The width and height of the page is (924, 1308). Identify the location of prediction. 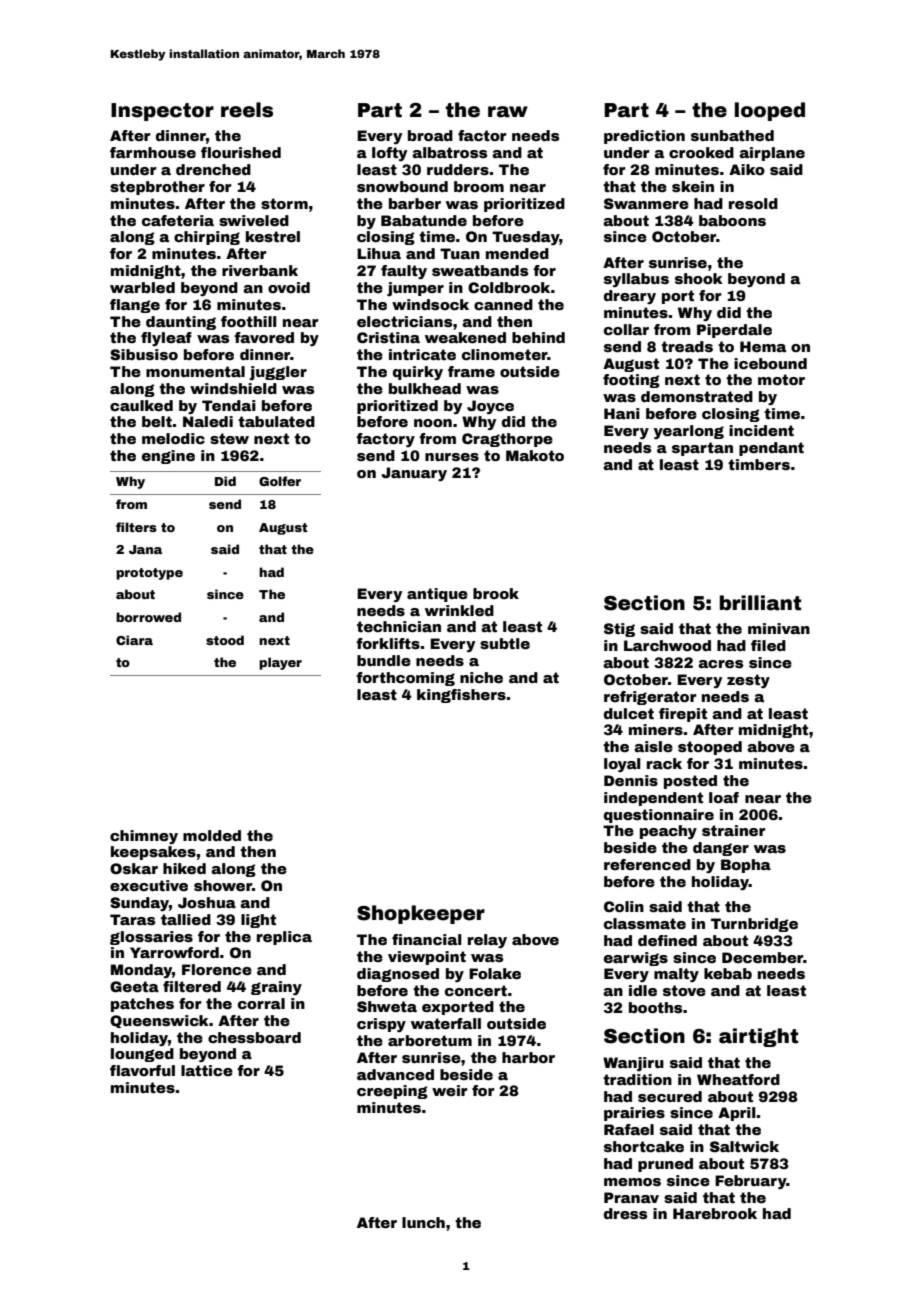
(644, 137).
